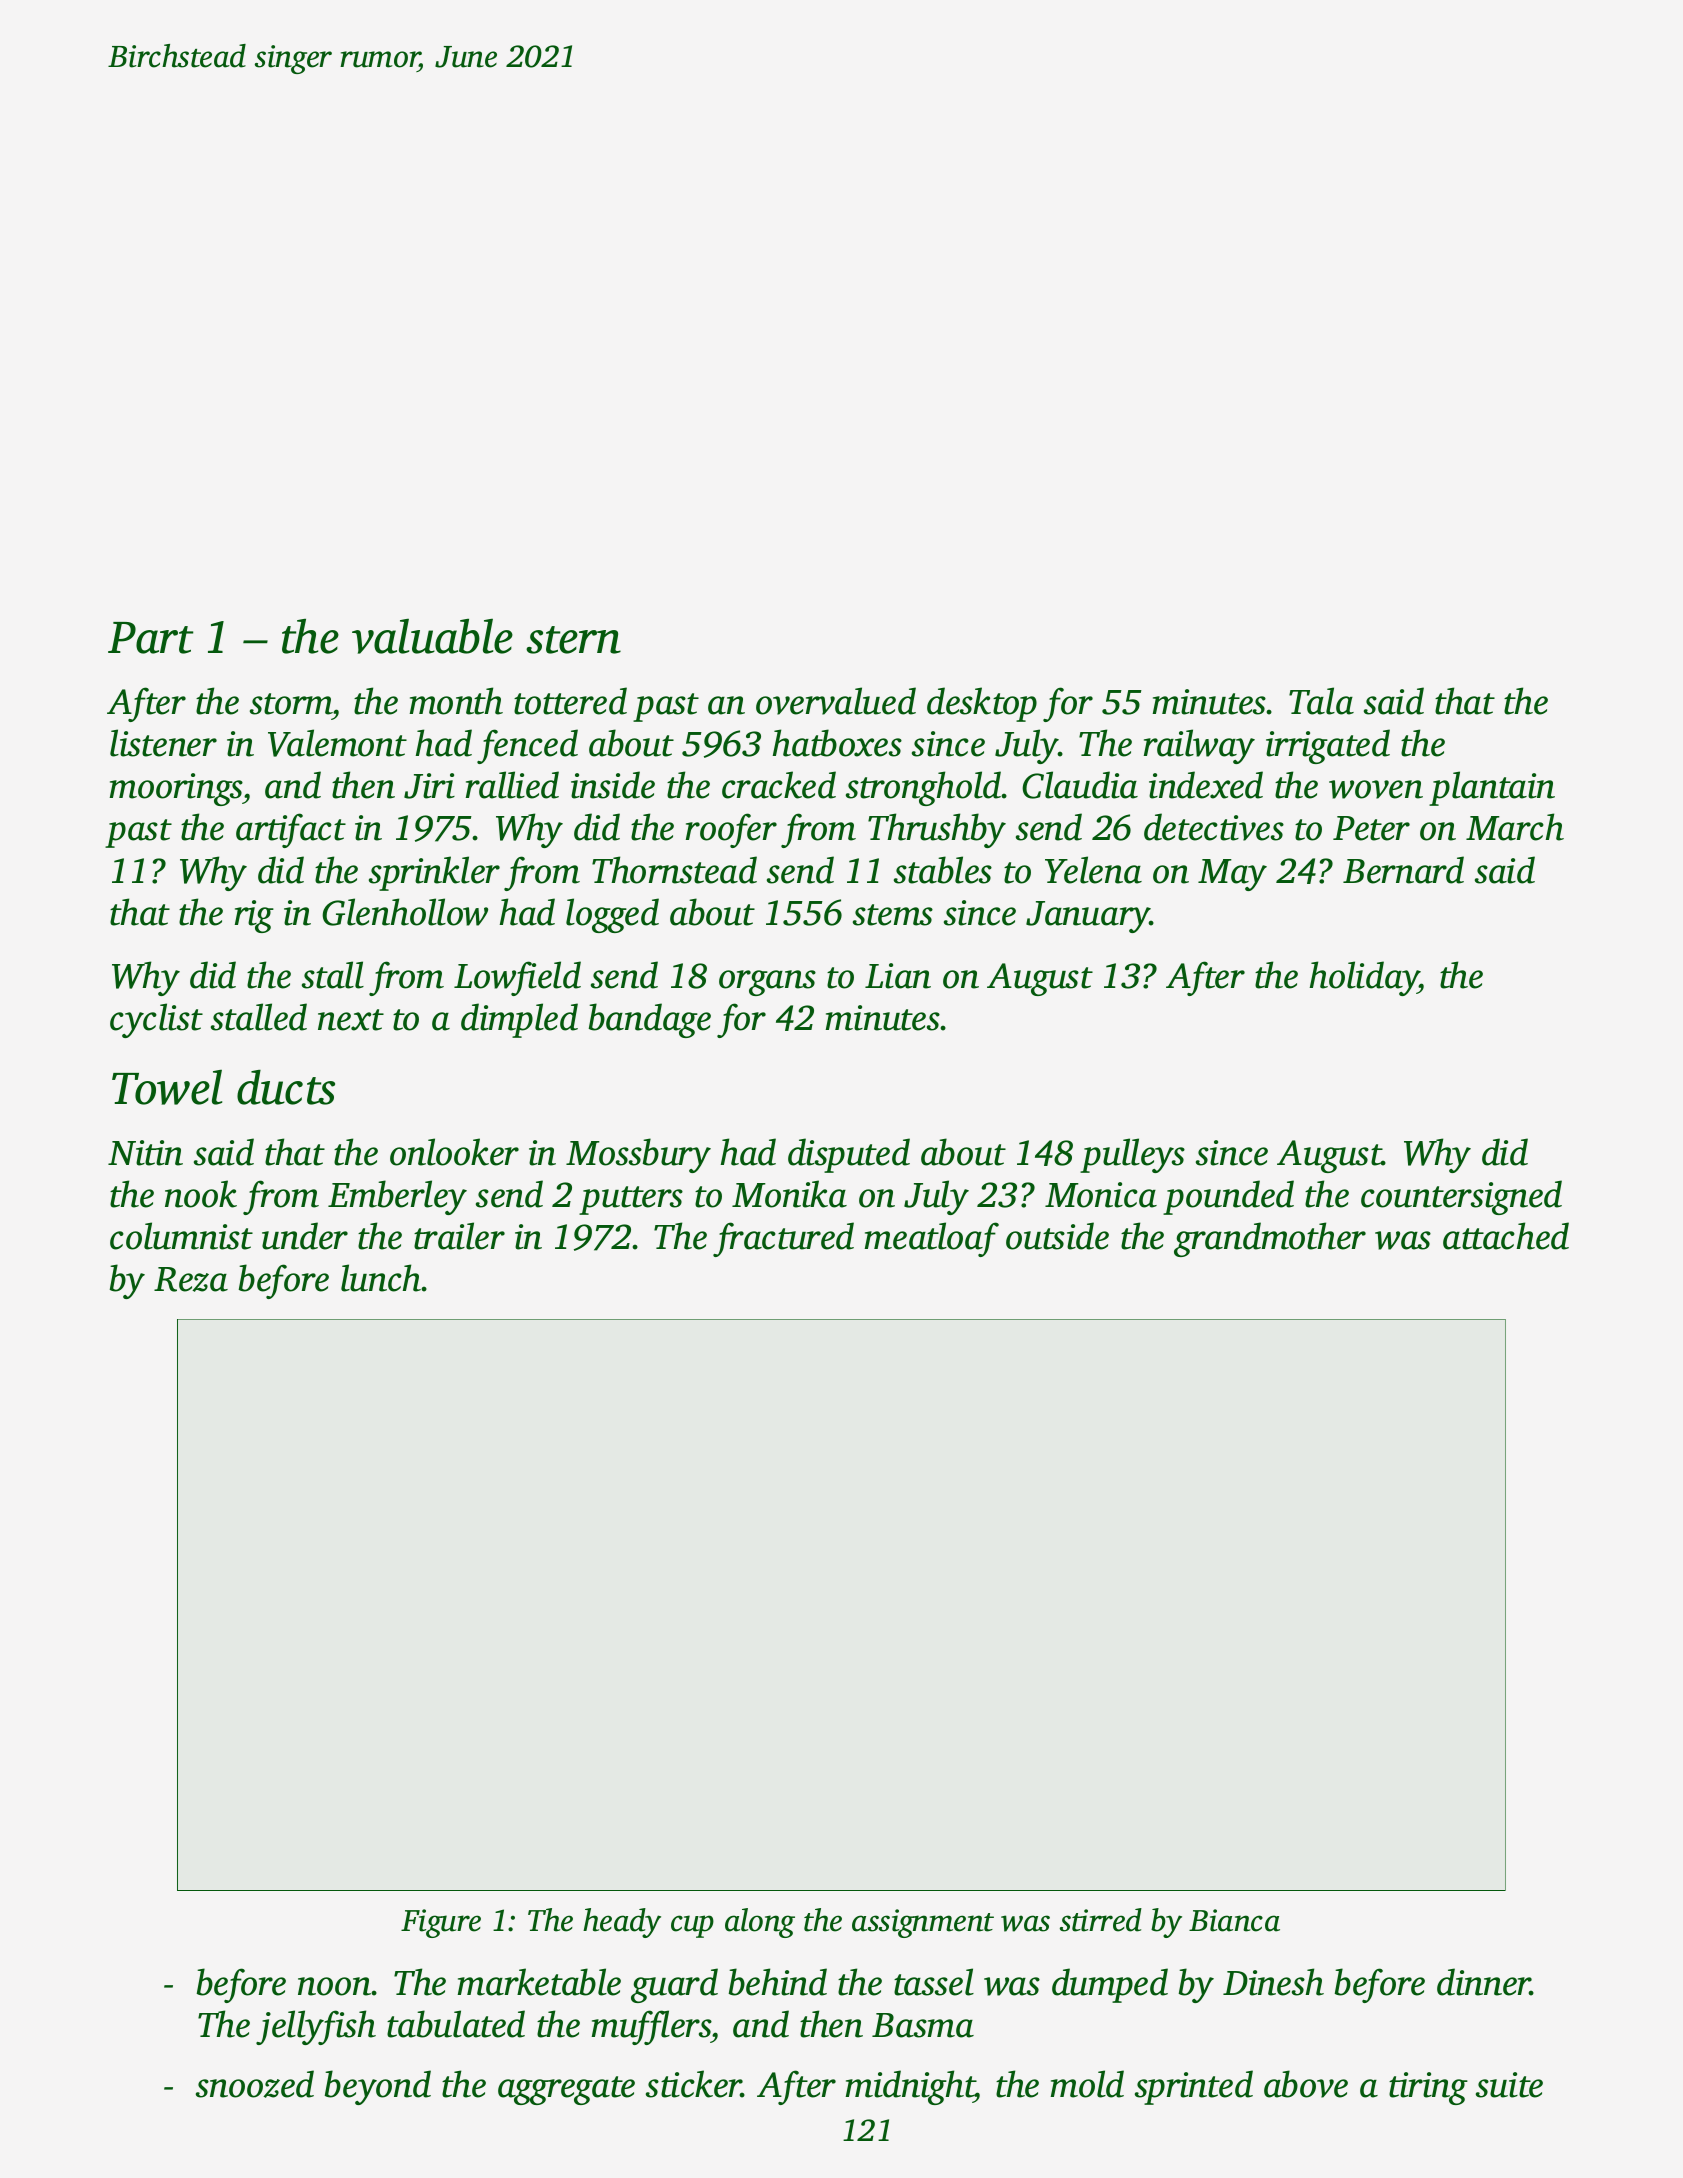  What do you see at coordinates (255, 2084) in the screenshot?
I see `snoozed` at bounding box center [255, 2084].
